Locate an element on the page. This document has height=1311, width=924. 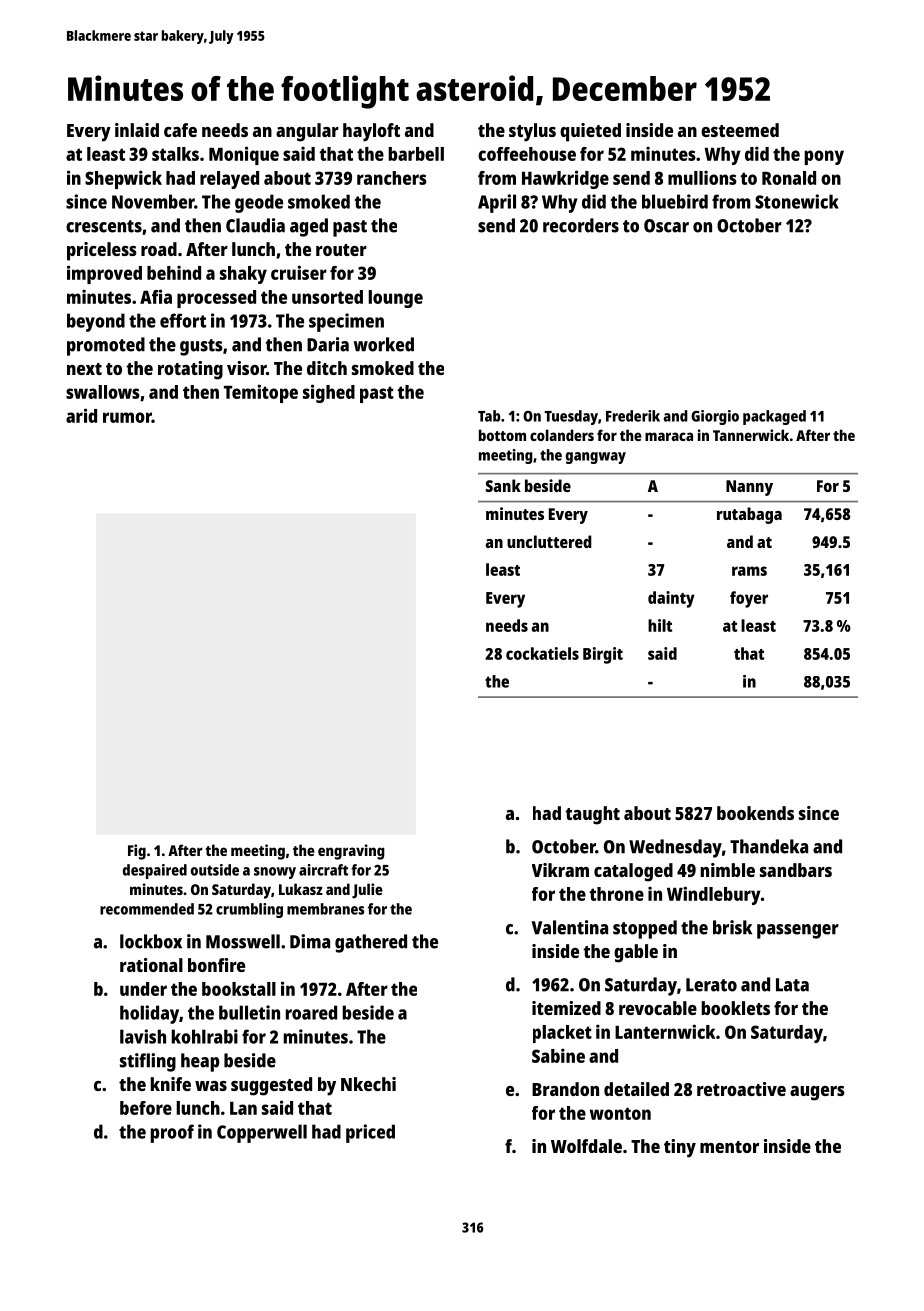
detailed is located at coordinates (636, 1089).
